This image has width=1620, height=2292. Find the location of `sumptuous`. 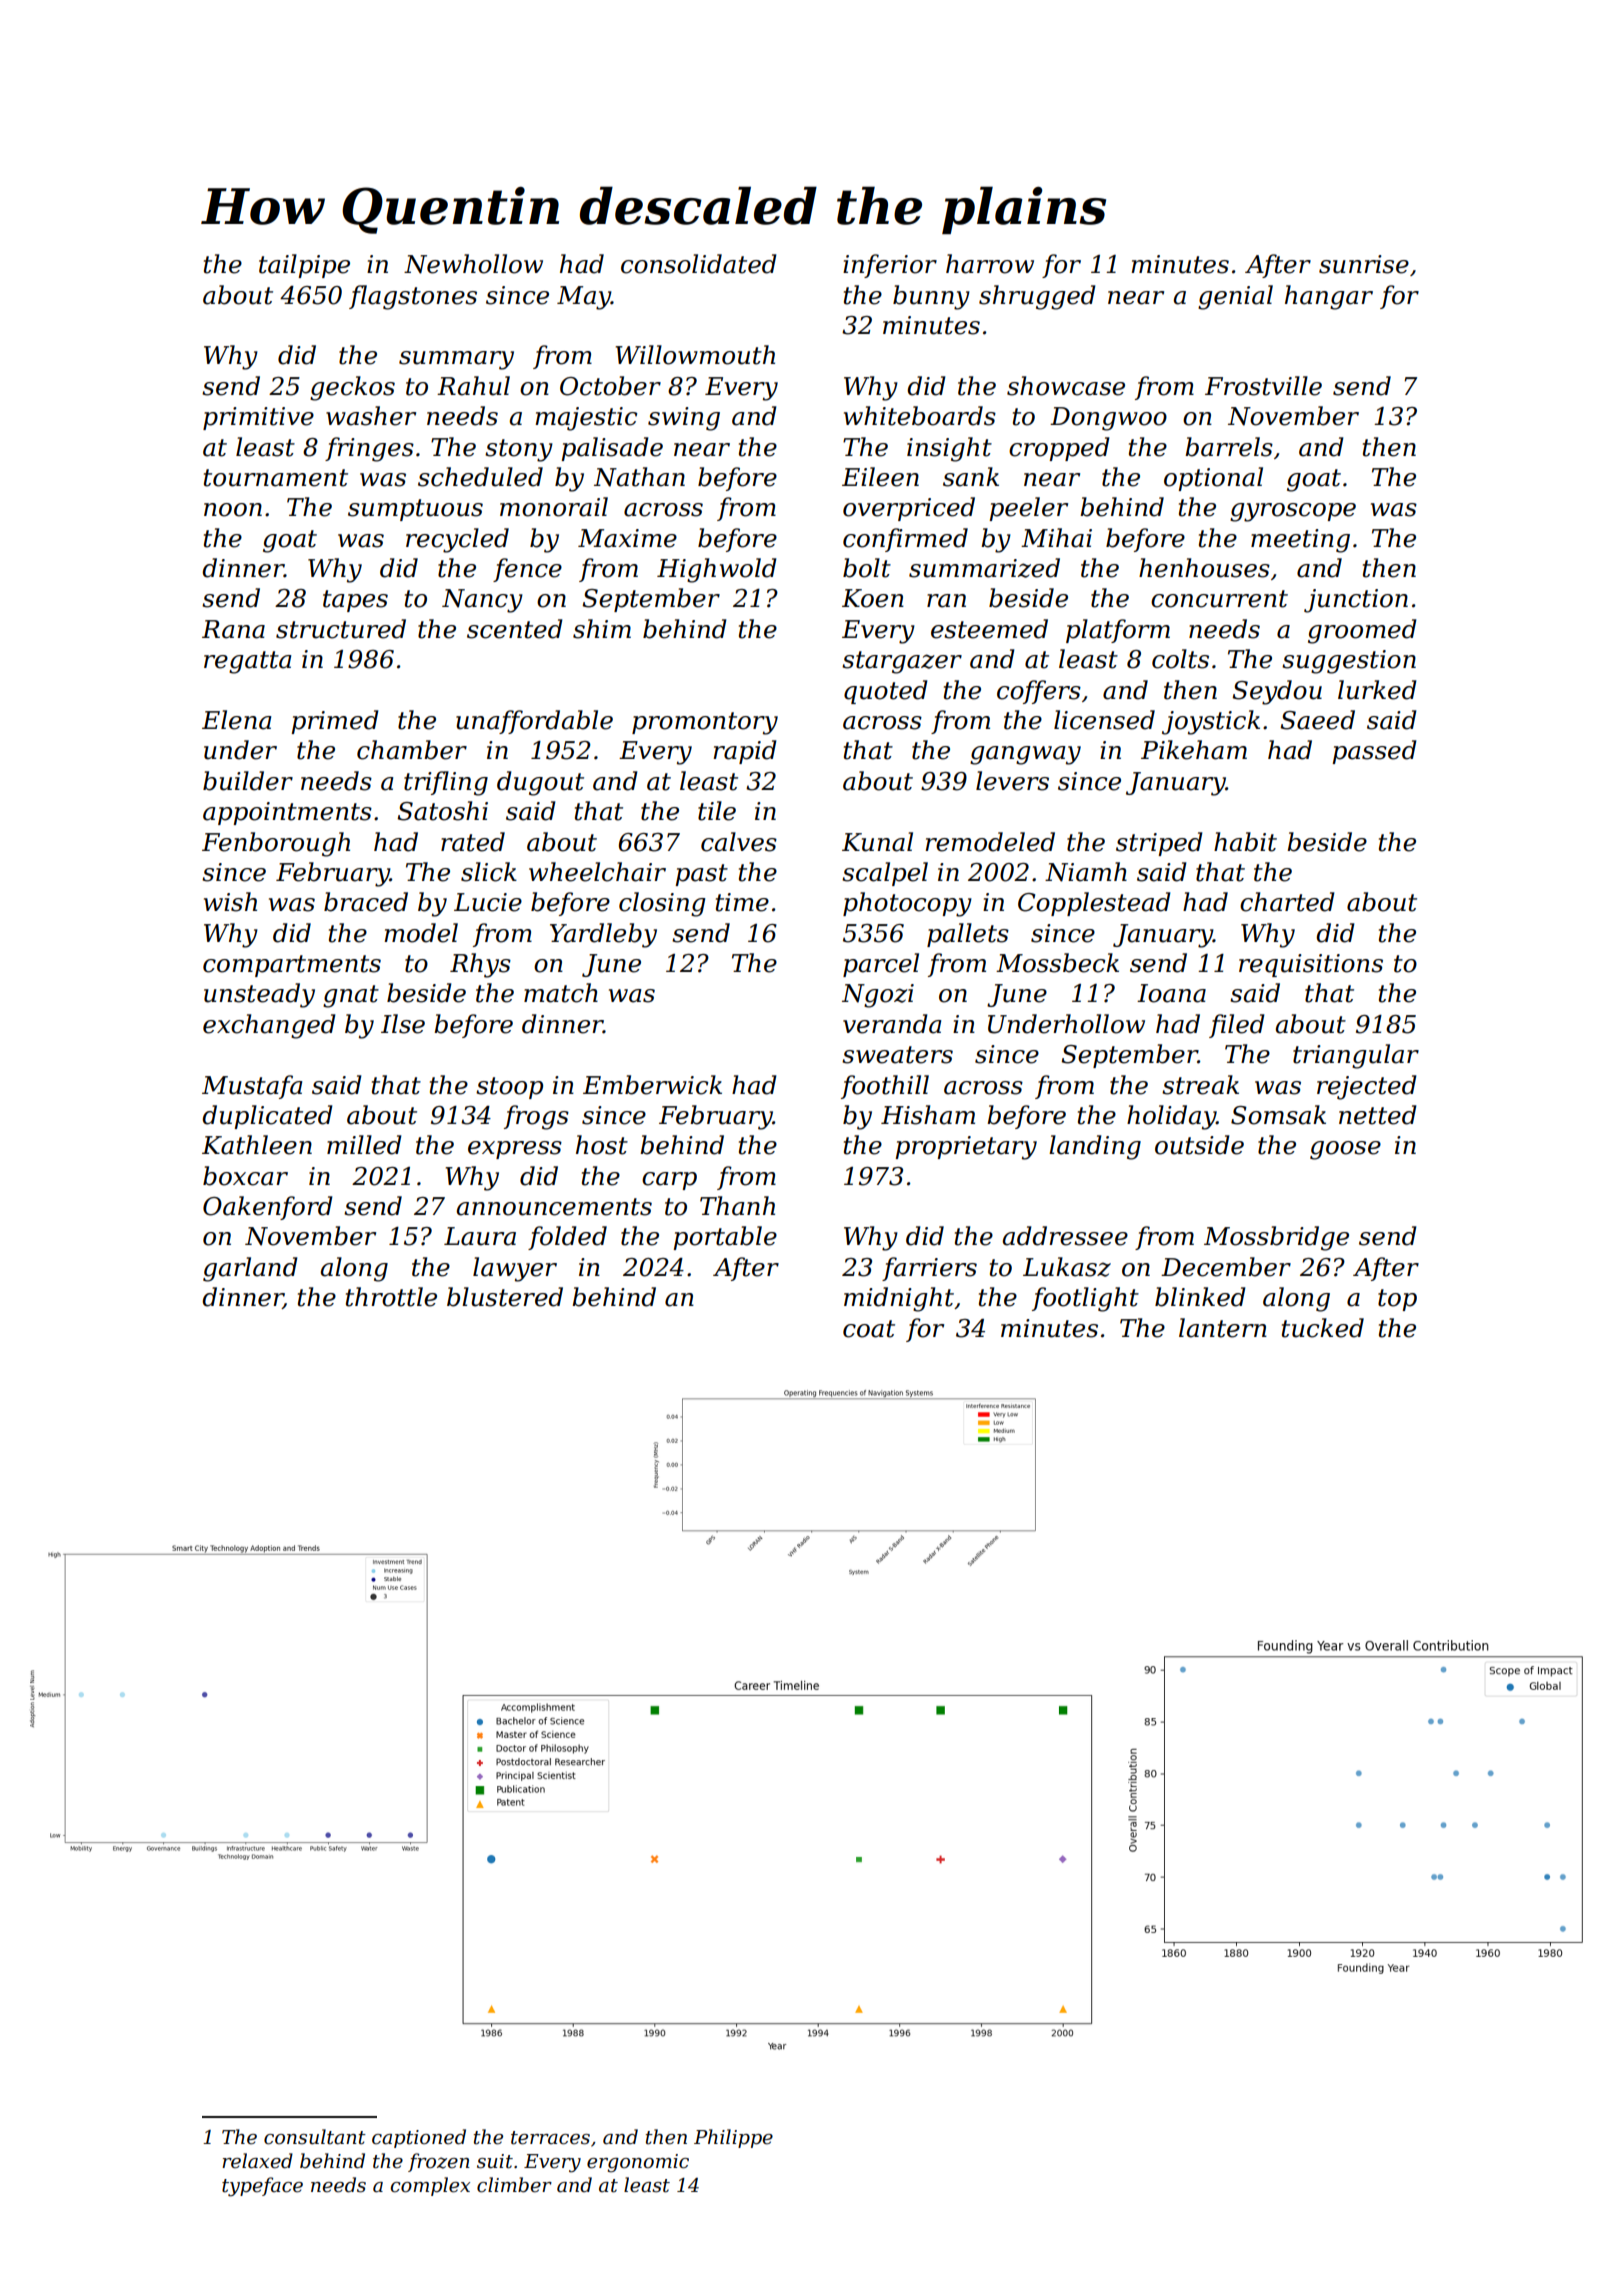

sumptuous is located at coordinates (415, 510).
